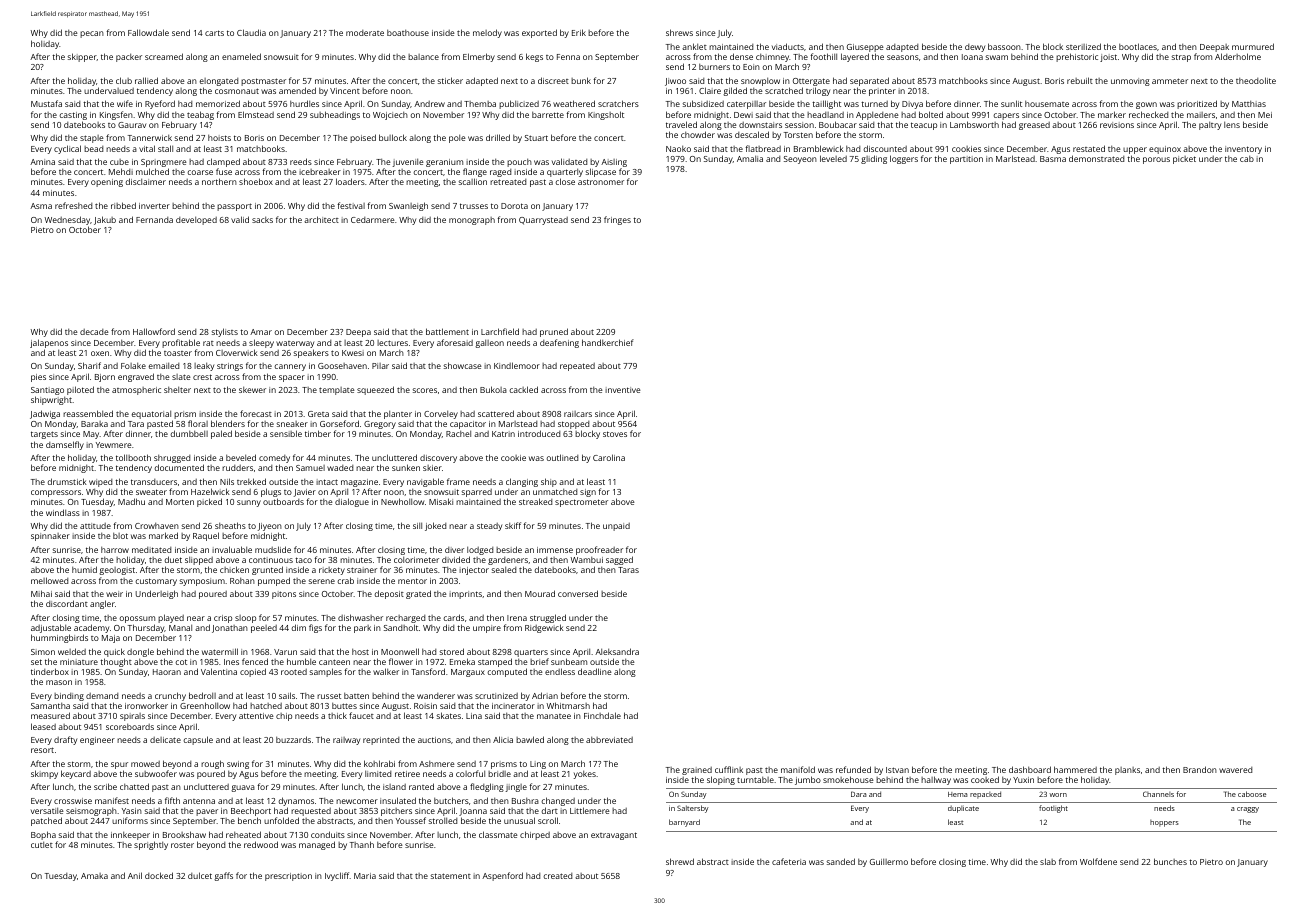 This screenshot has width=1308, height=924. What do you see at coordinates (256, 181) in the screenshot?
I see `shoebox` at bounding box center [256, 181].
